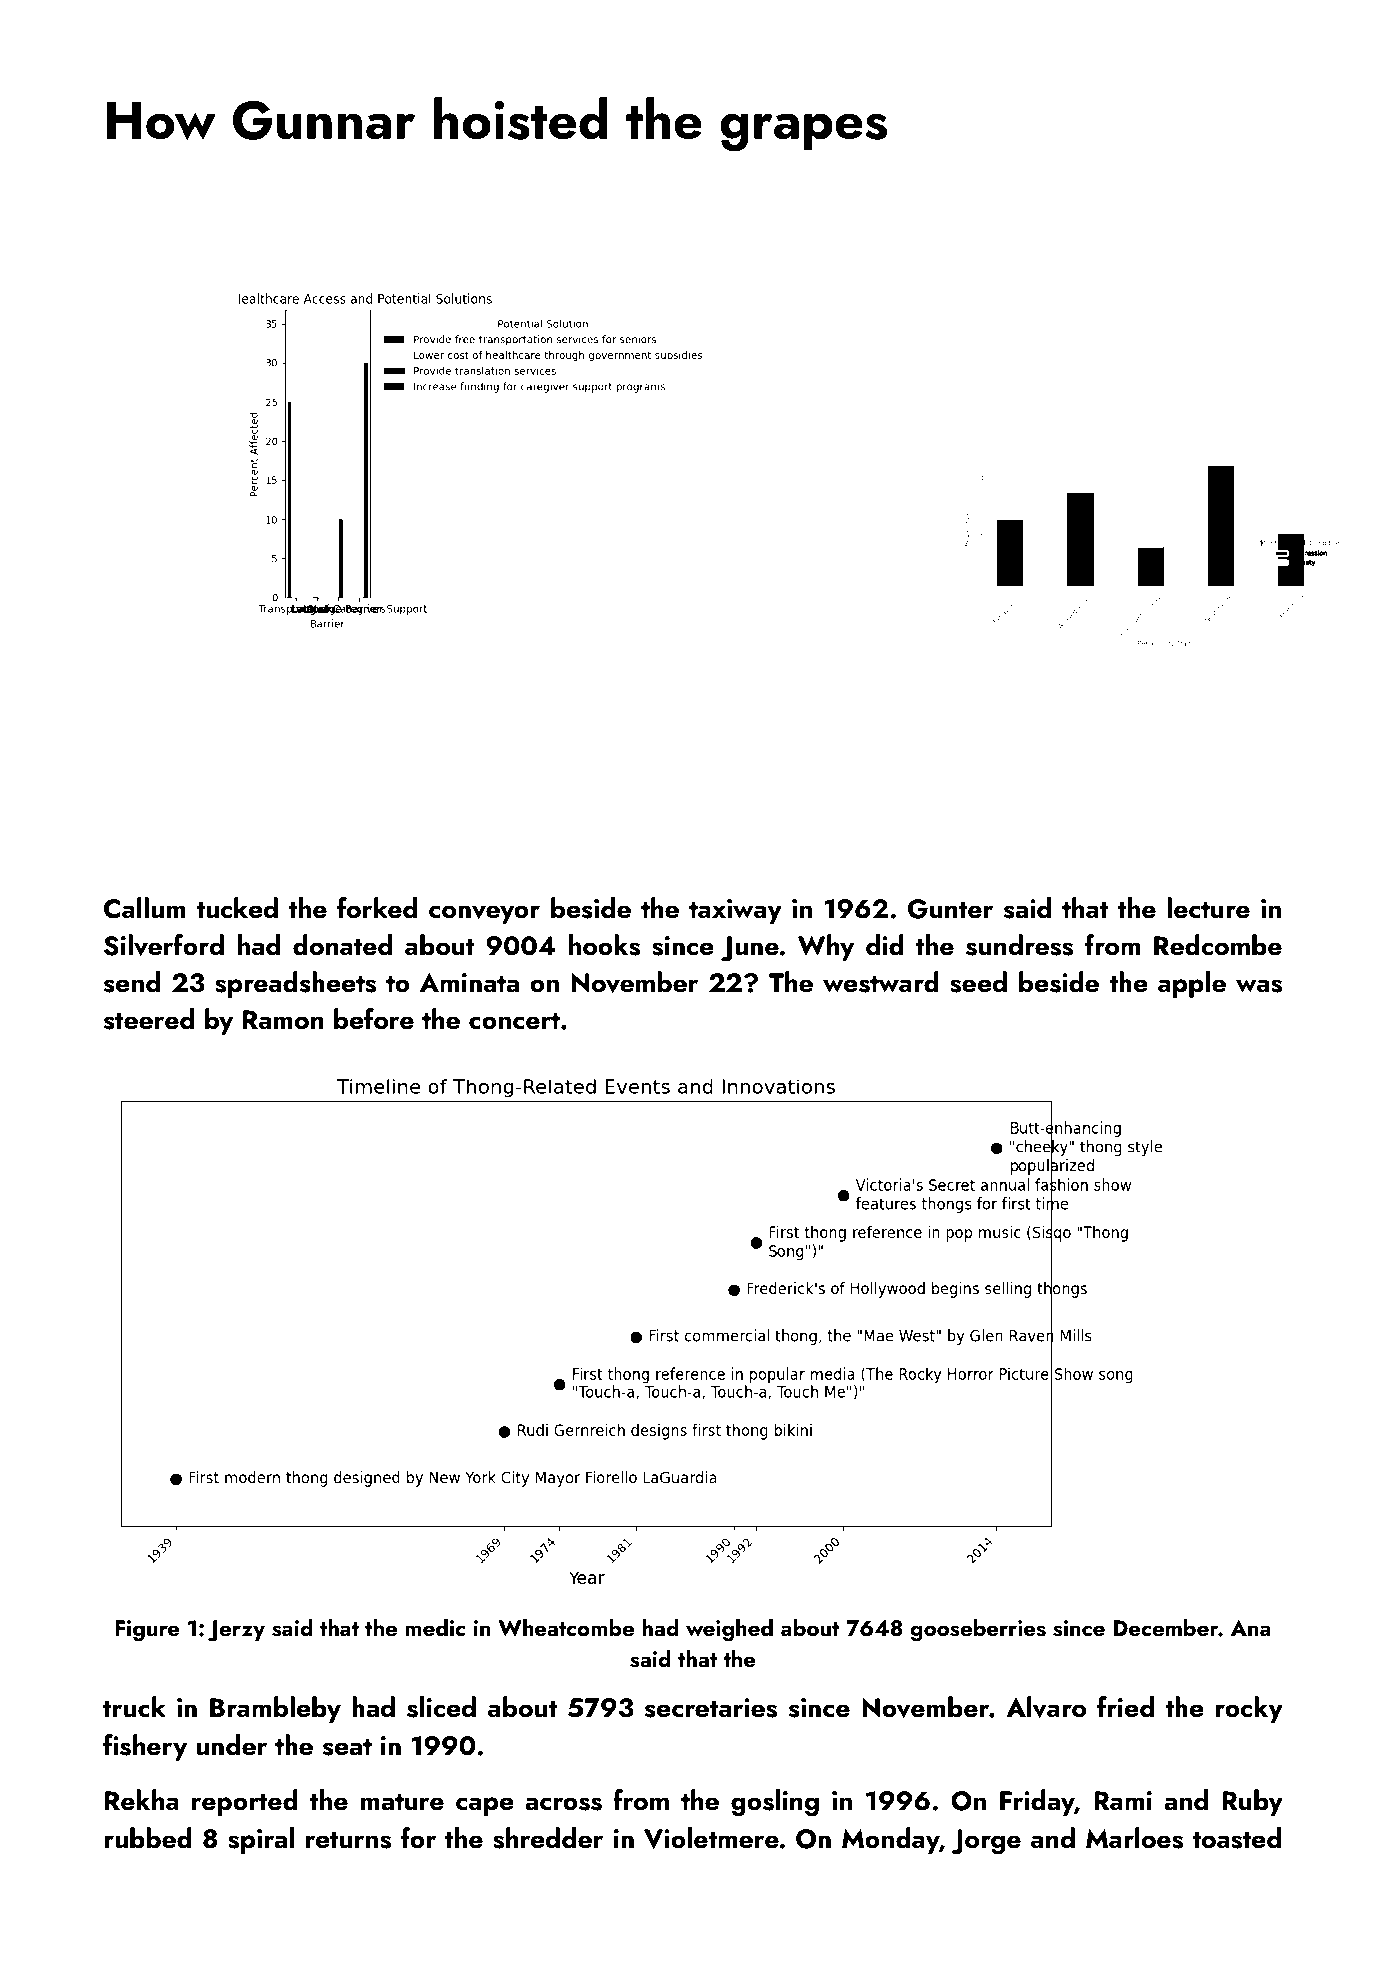 The width and height of the page is (1386, 1969). What do you see at coordinates (826, 947) in the page?
I see `Why` at bounding box center [826, 947].
